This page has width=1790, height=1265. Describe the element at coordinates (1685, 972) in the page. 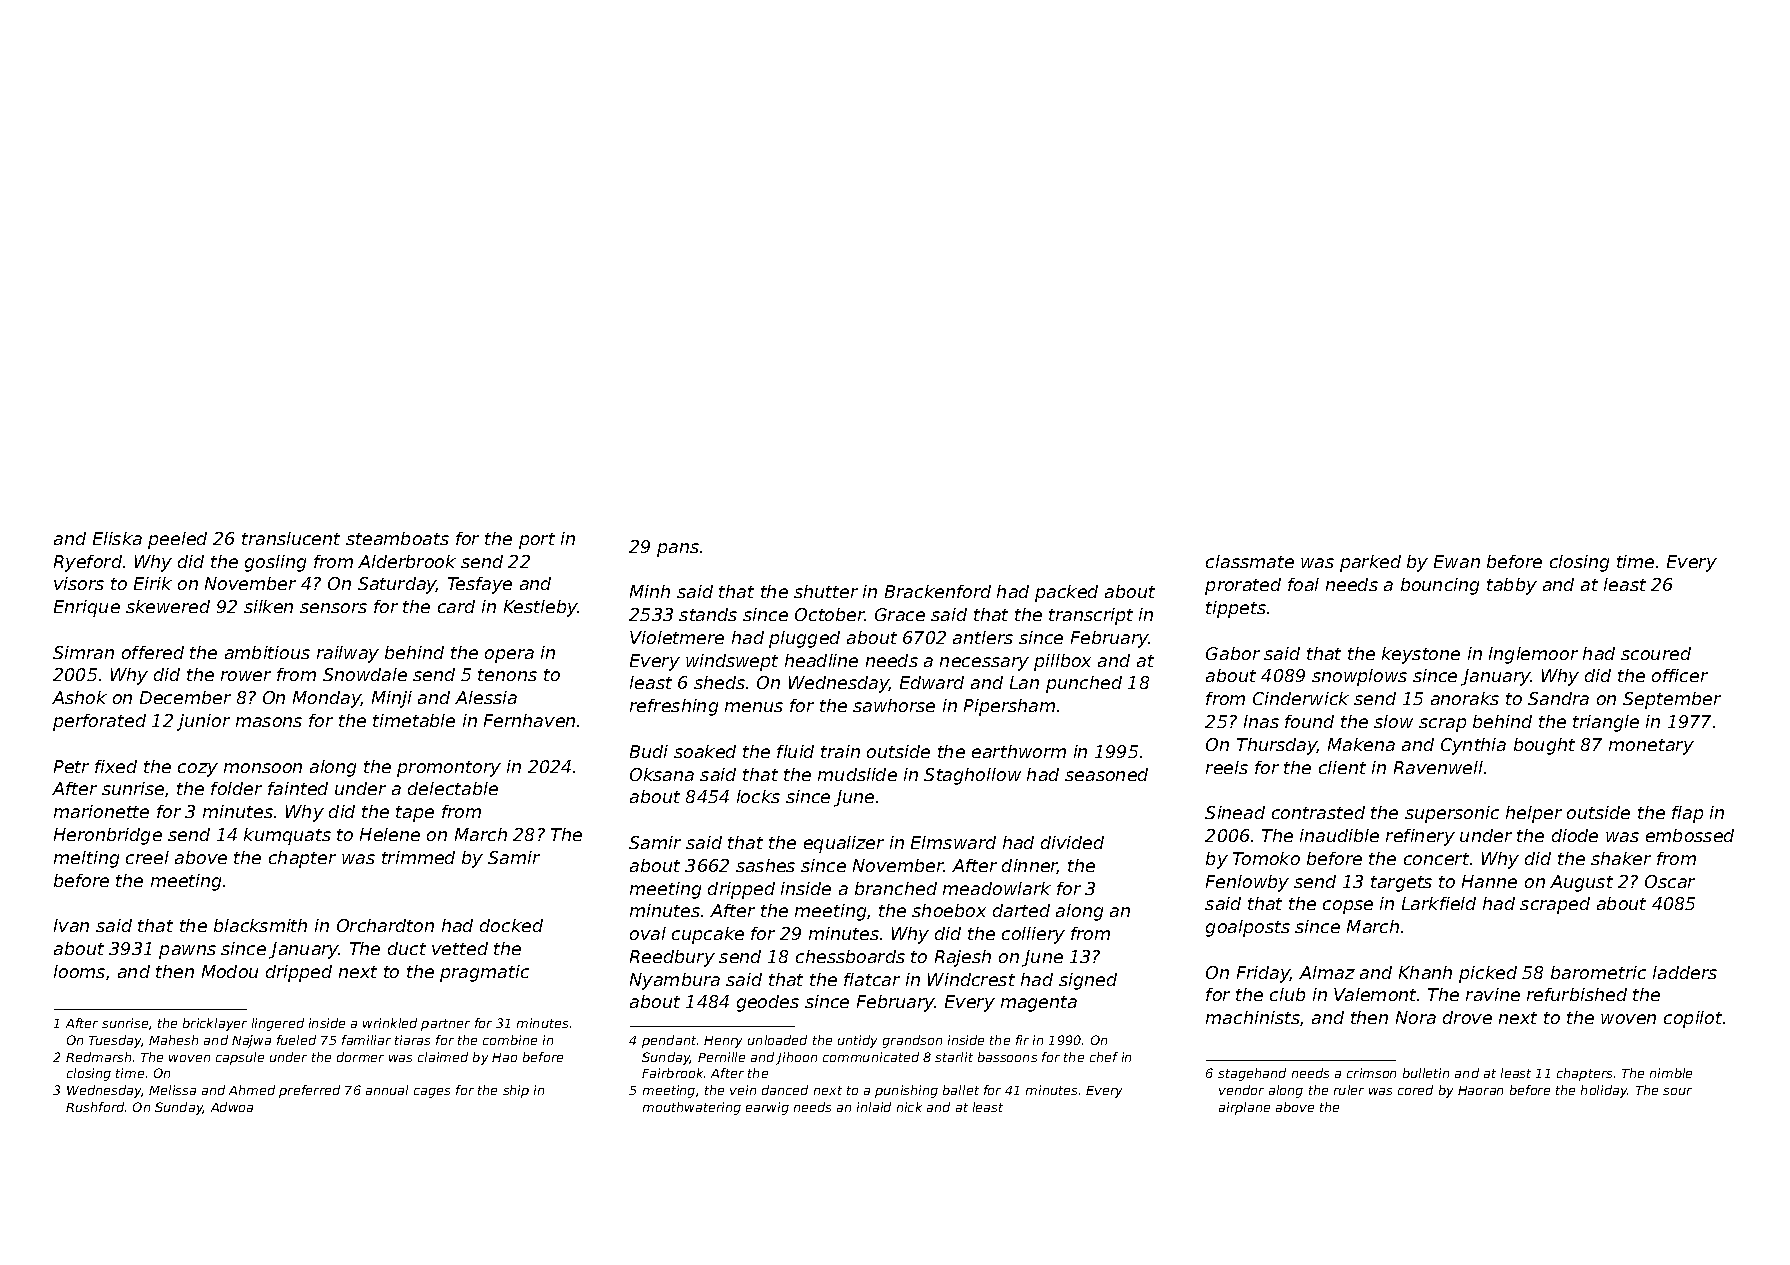

I see `ladders` at that location.
